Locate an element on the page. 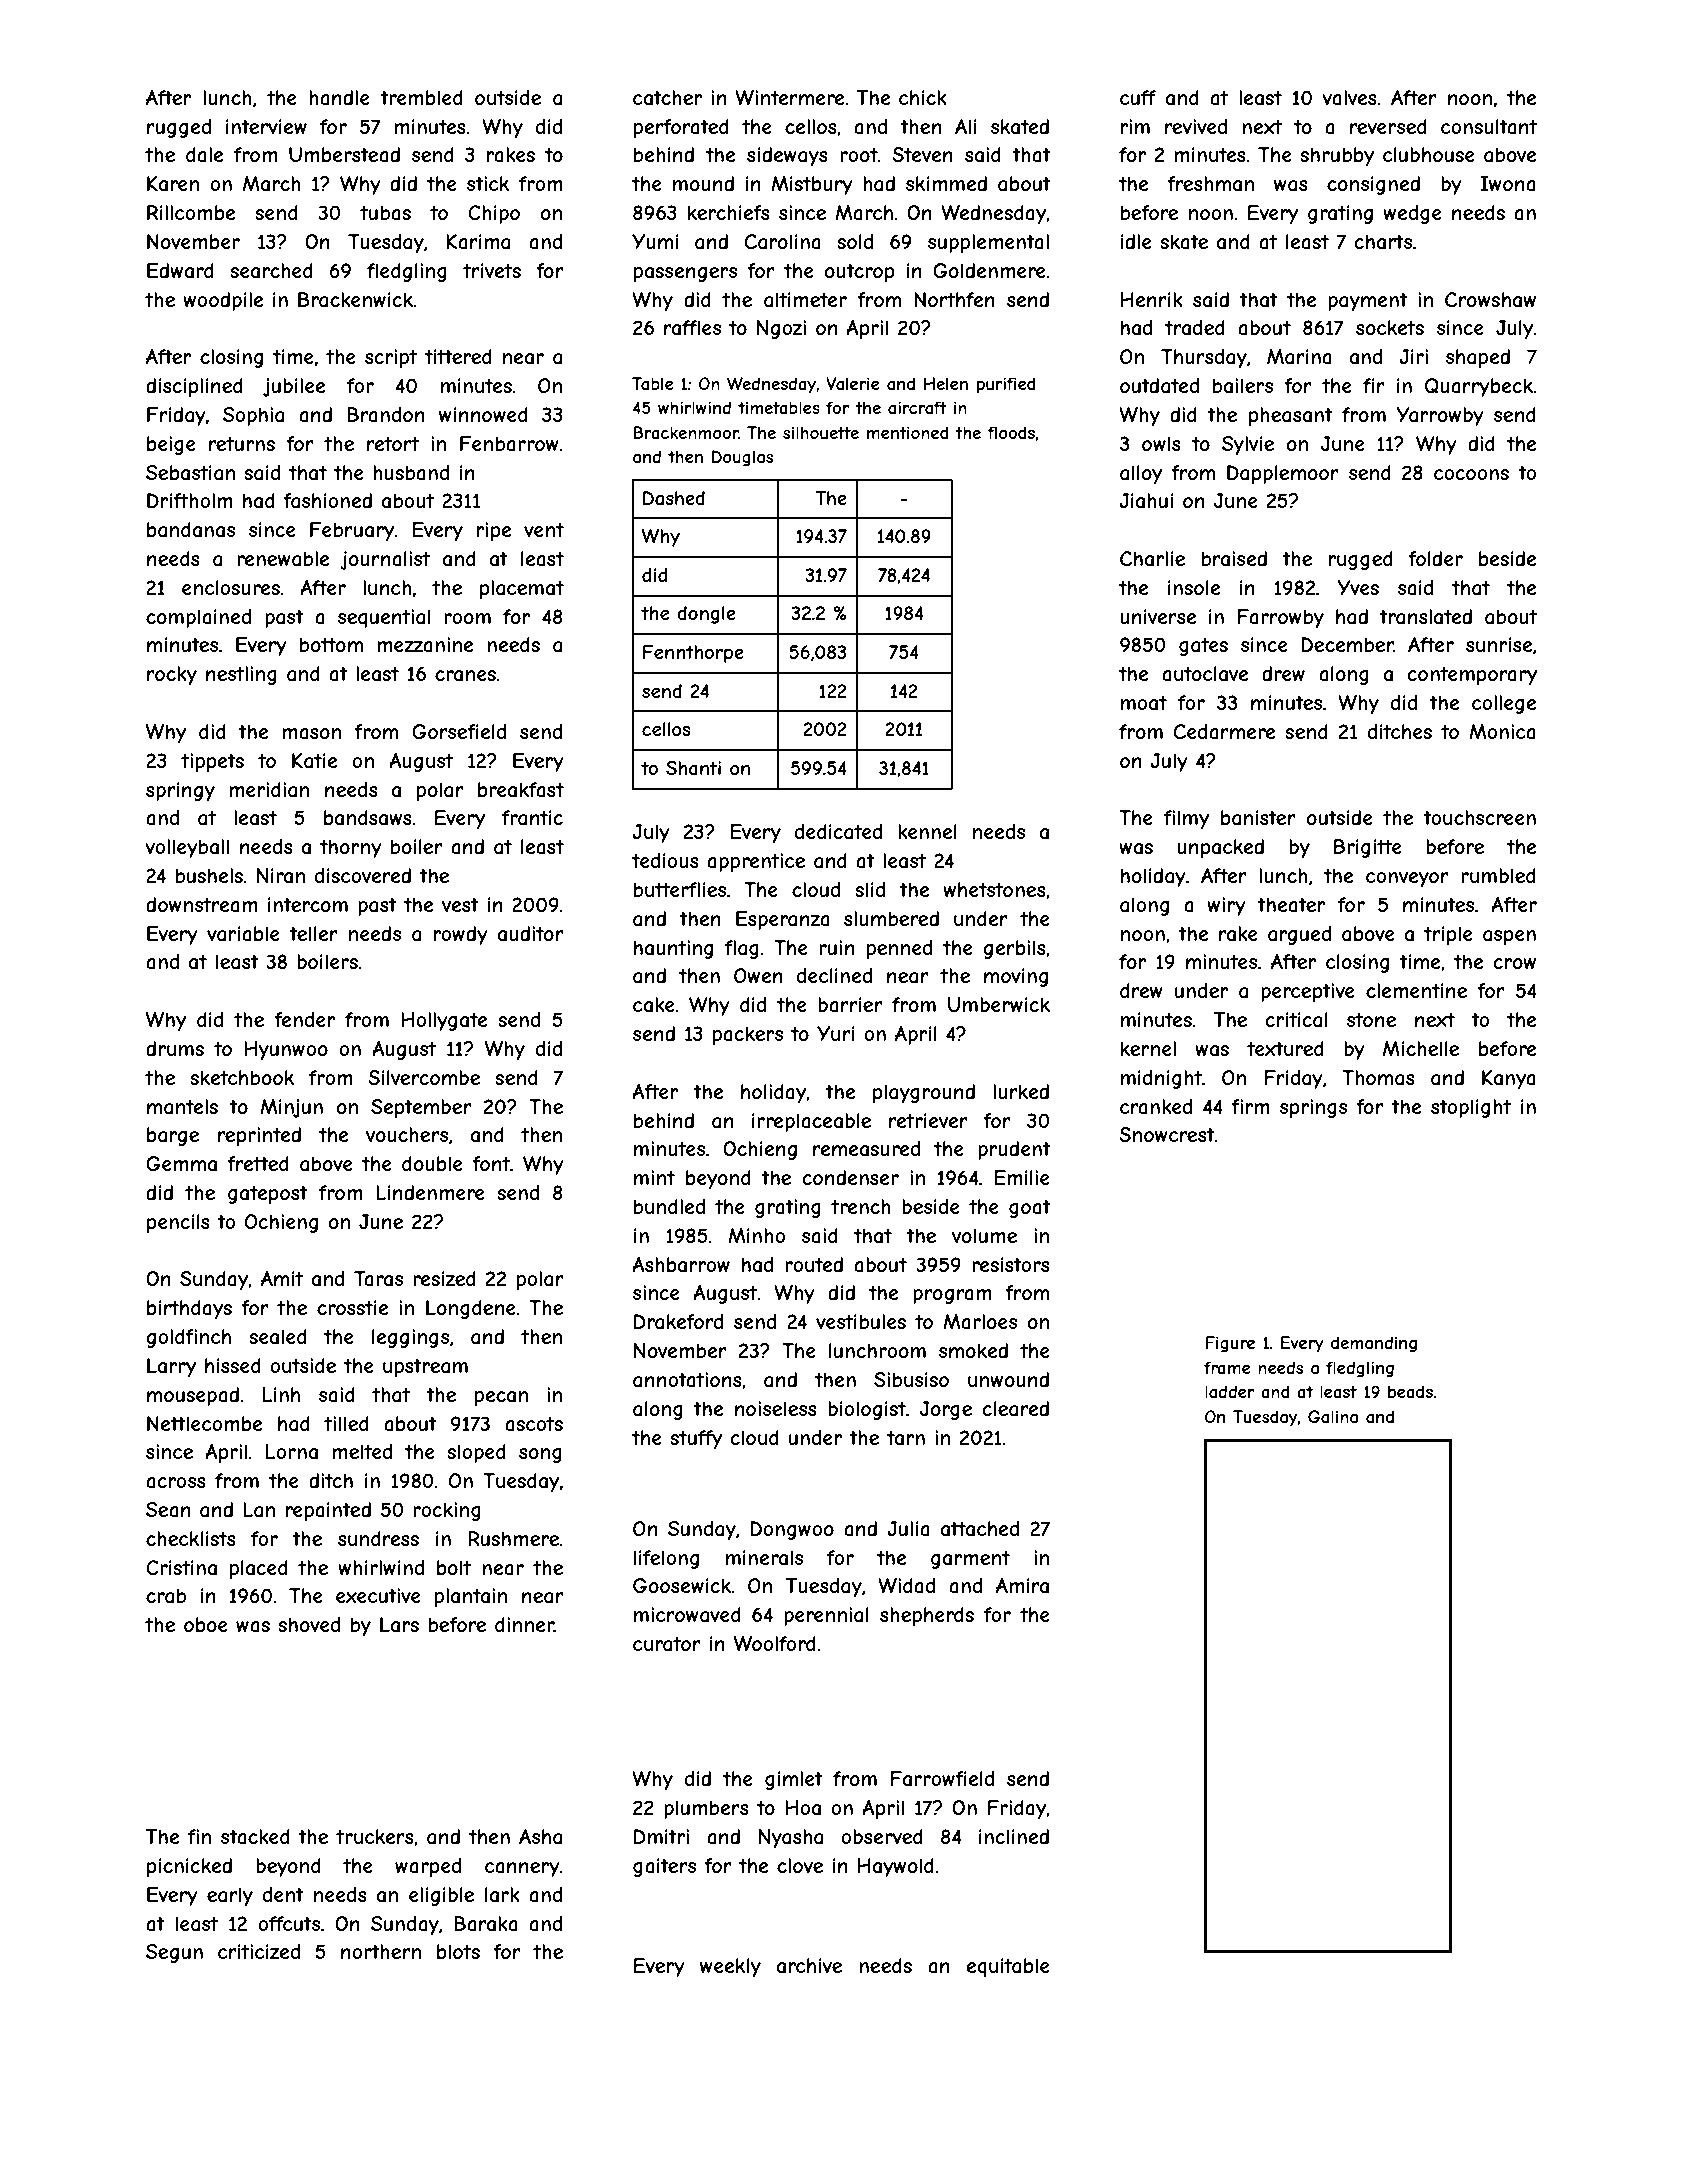 This image has height=2178, width=1683. kennel is located at coordinates (927, 831).
